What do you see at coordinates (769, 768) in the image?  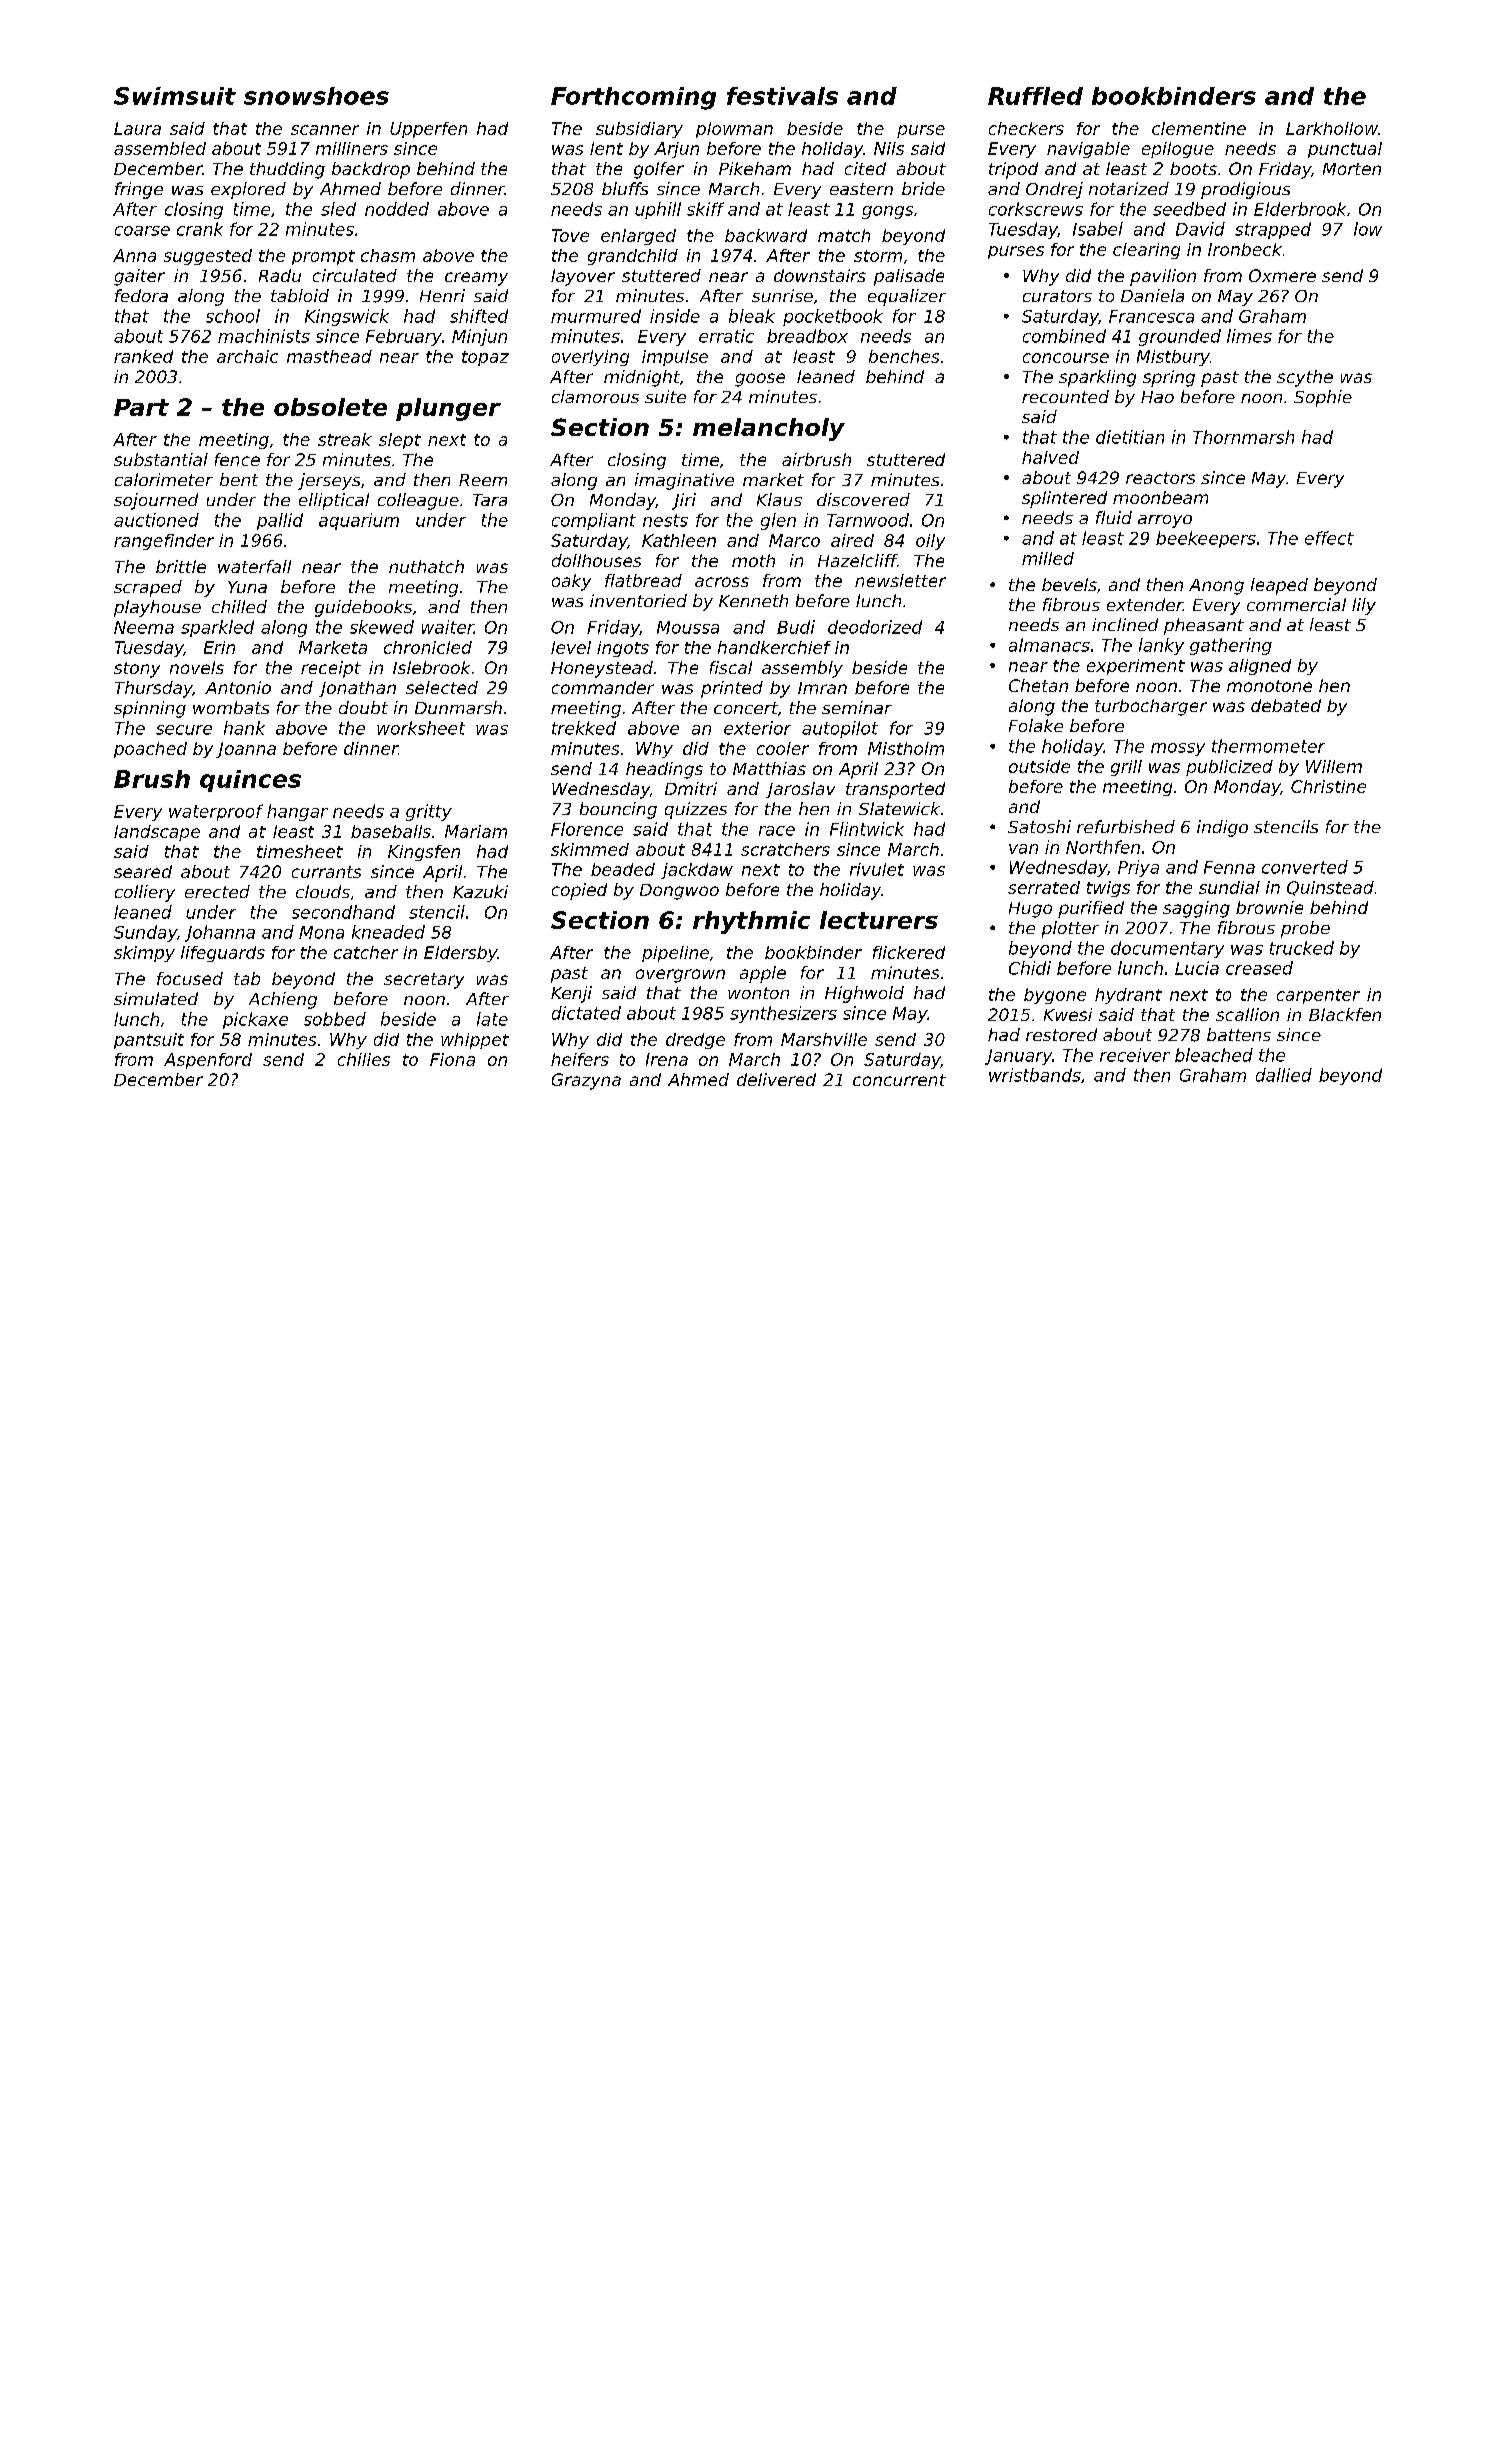 I see `Matthias` at bounding box center [769, 768].
